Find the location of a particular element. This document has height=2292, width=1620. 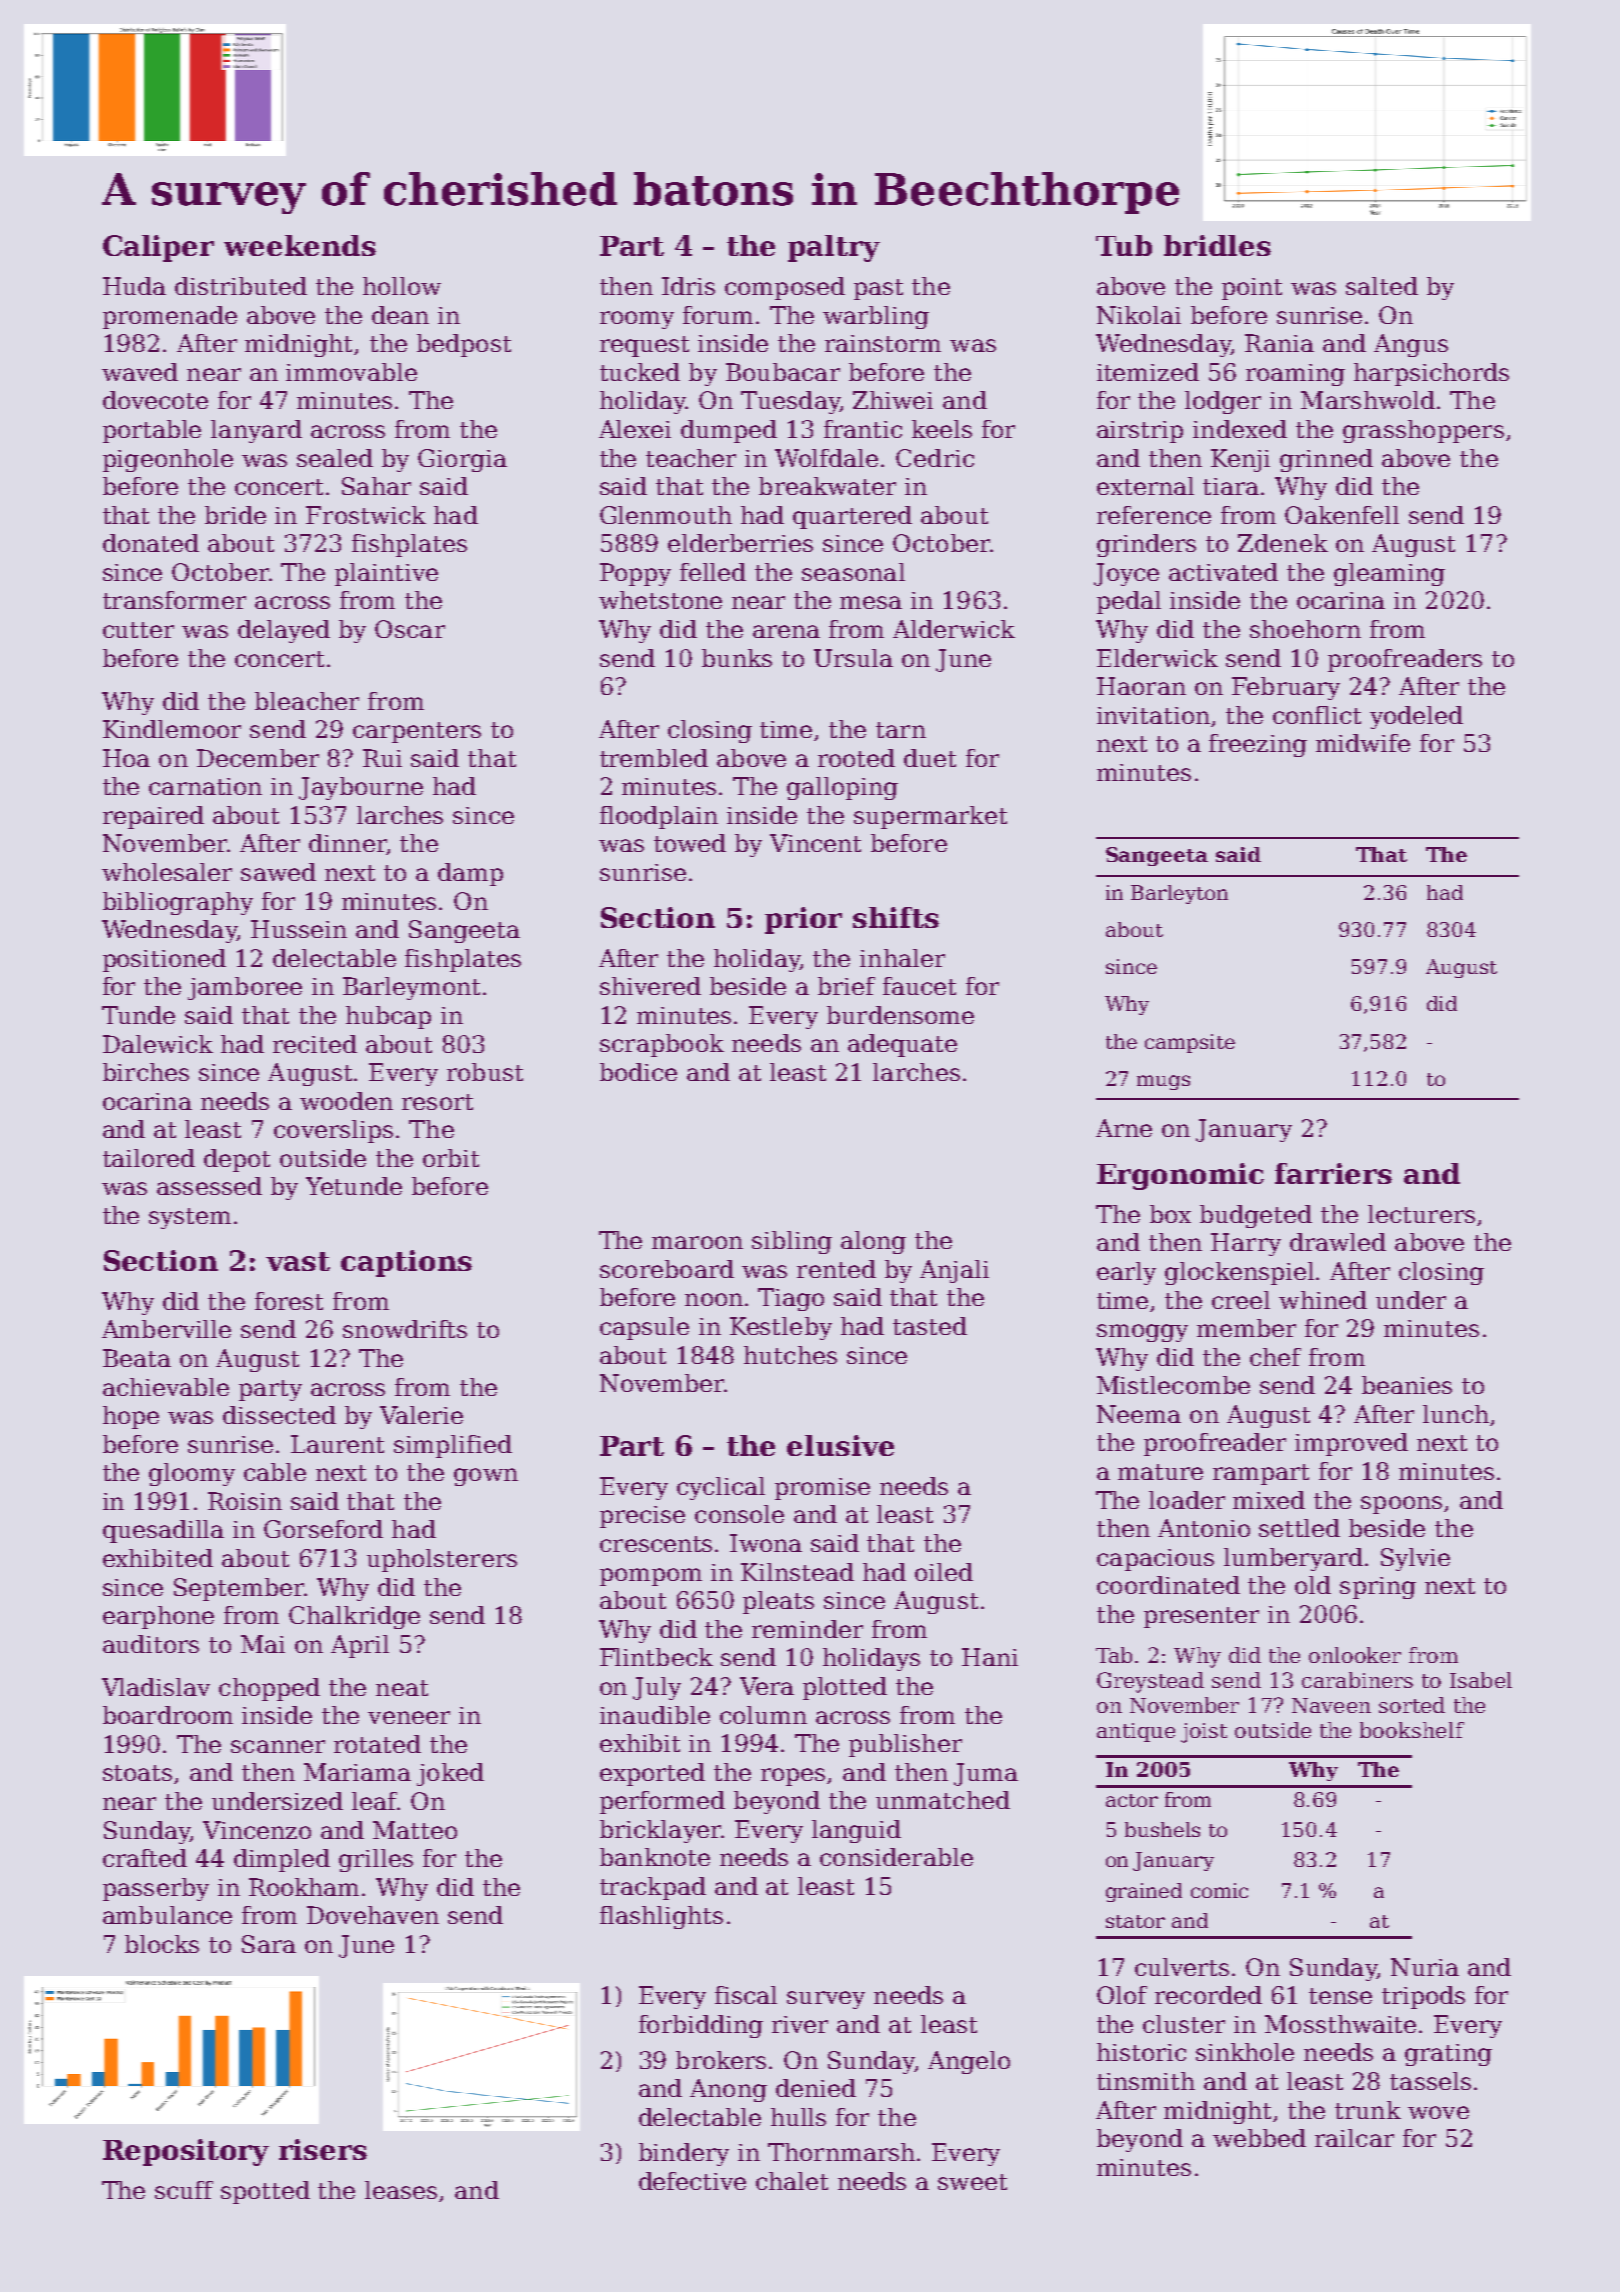

Roisin is located at coordinates (245, 1501).
